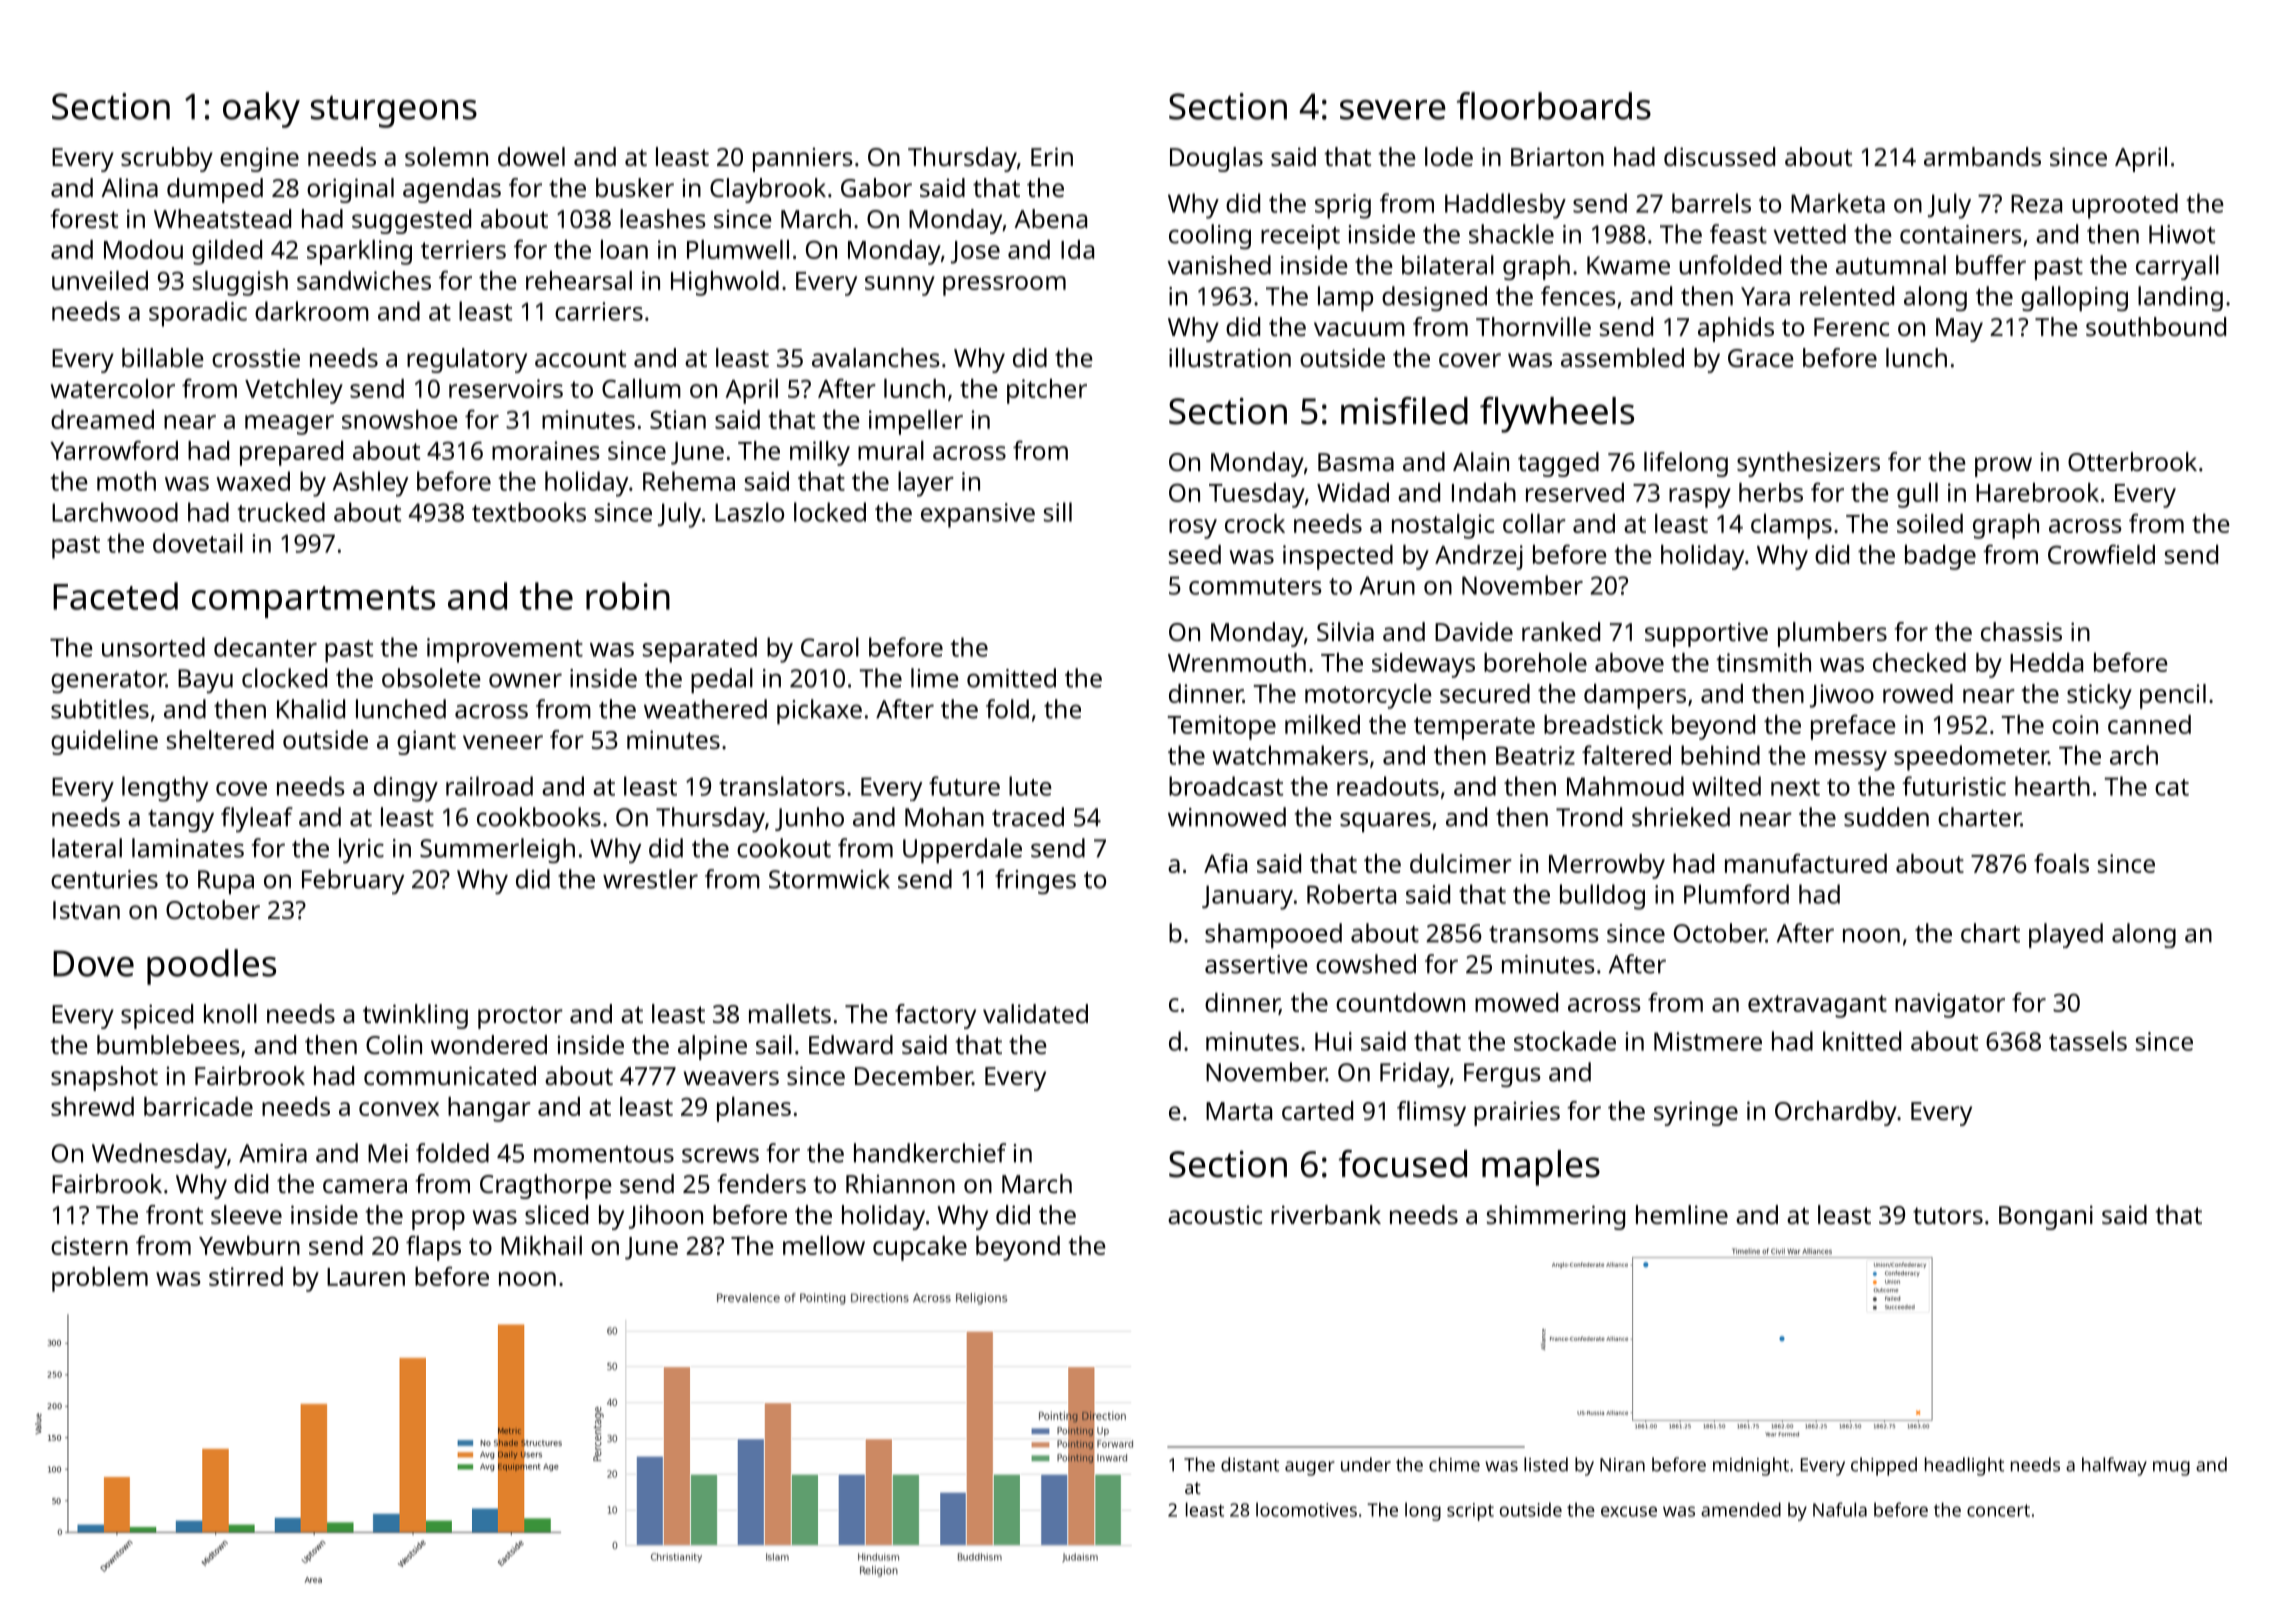 This screenshot has width=2282, height=1614. What do you see at coordinates (215, 190) in the screenshot?
I see `dumped` at bounding box center [215, 190].
